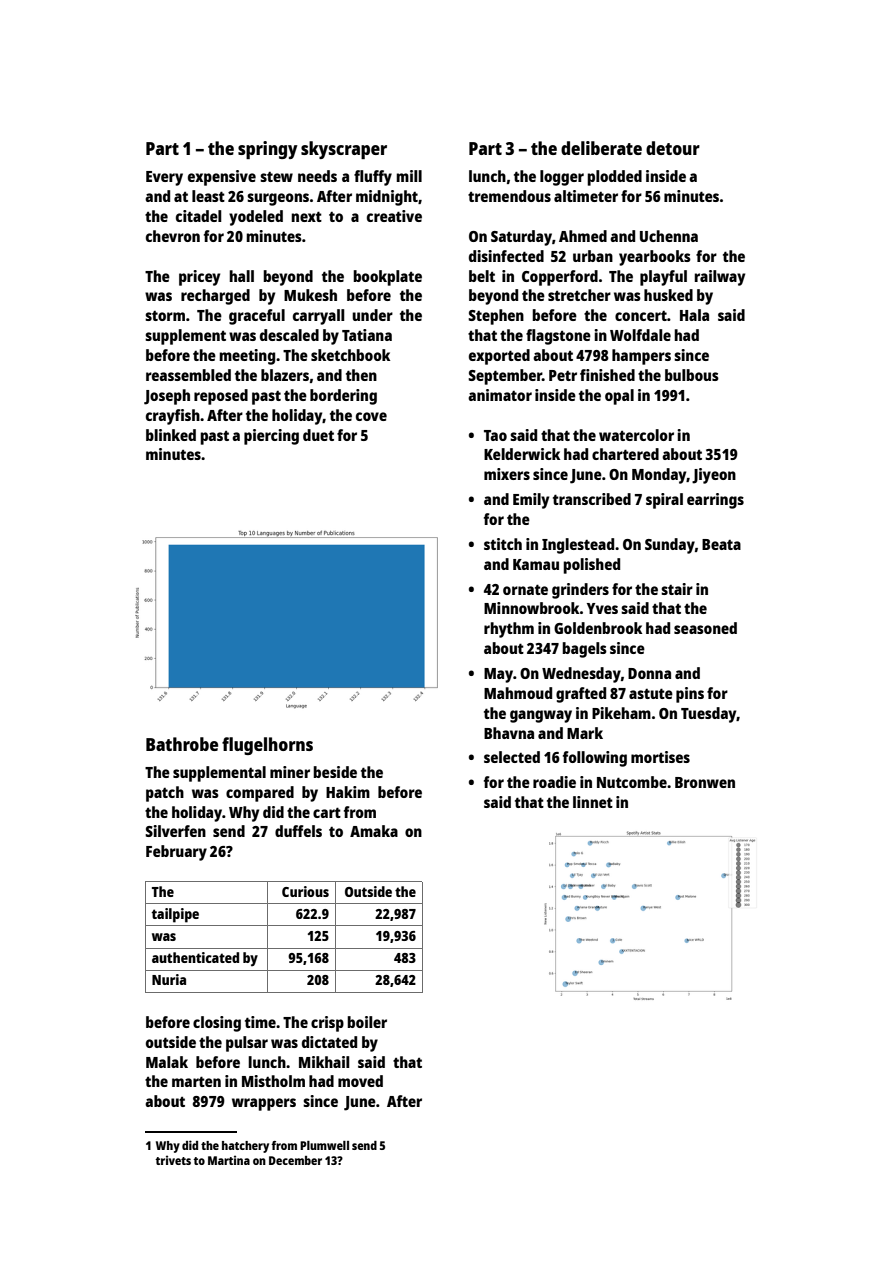 Image resolution: width=891 pixels, height=1265 pixels. I want to click on piercing, so click(271, 437).
